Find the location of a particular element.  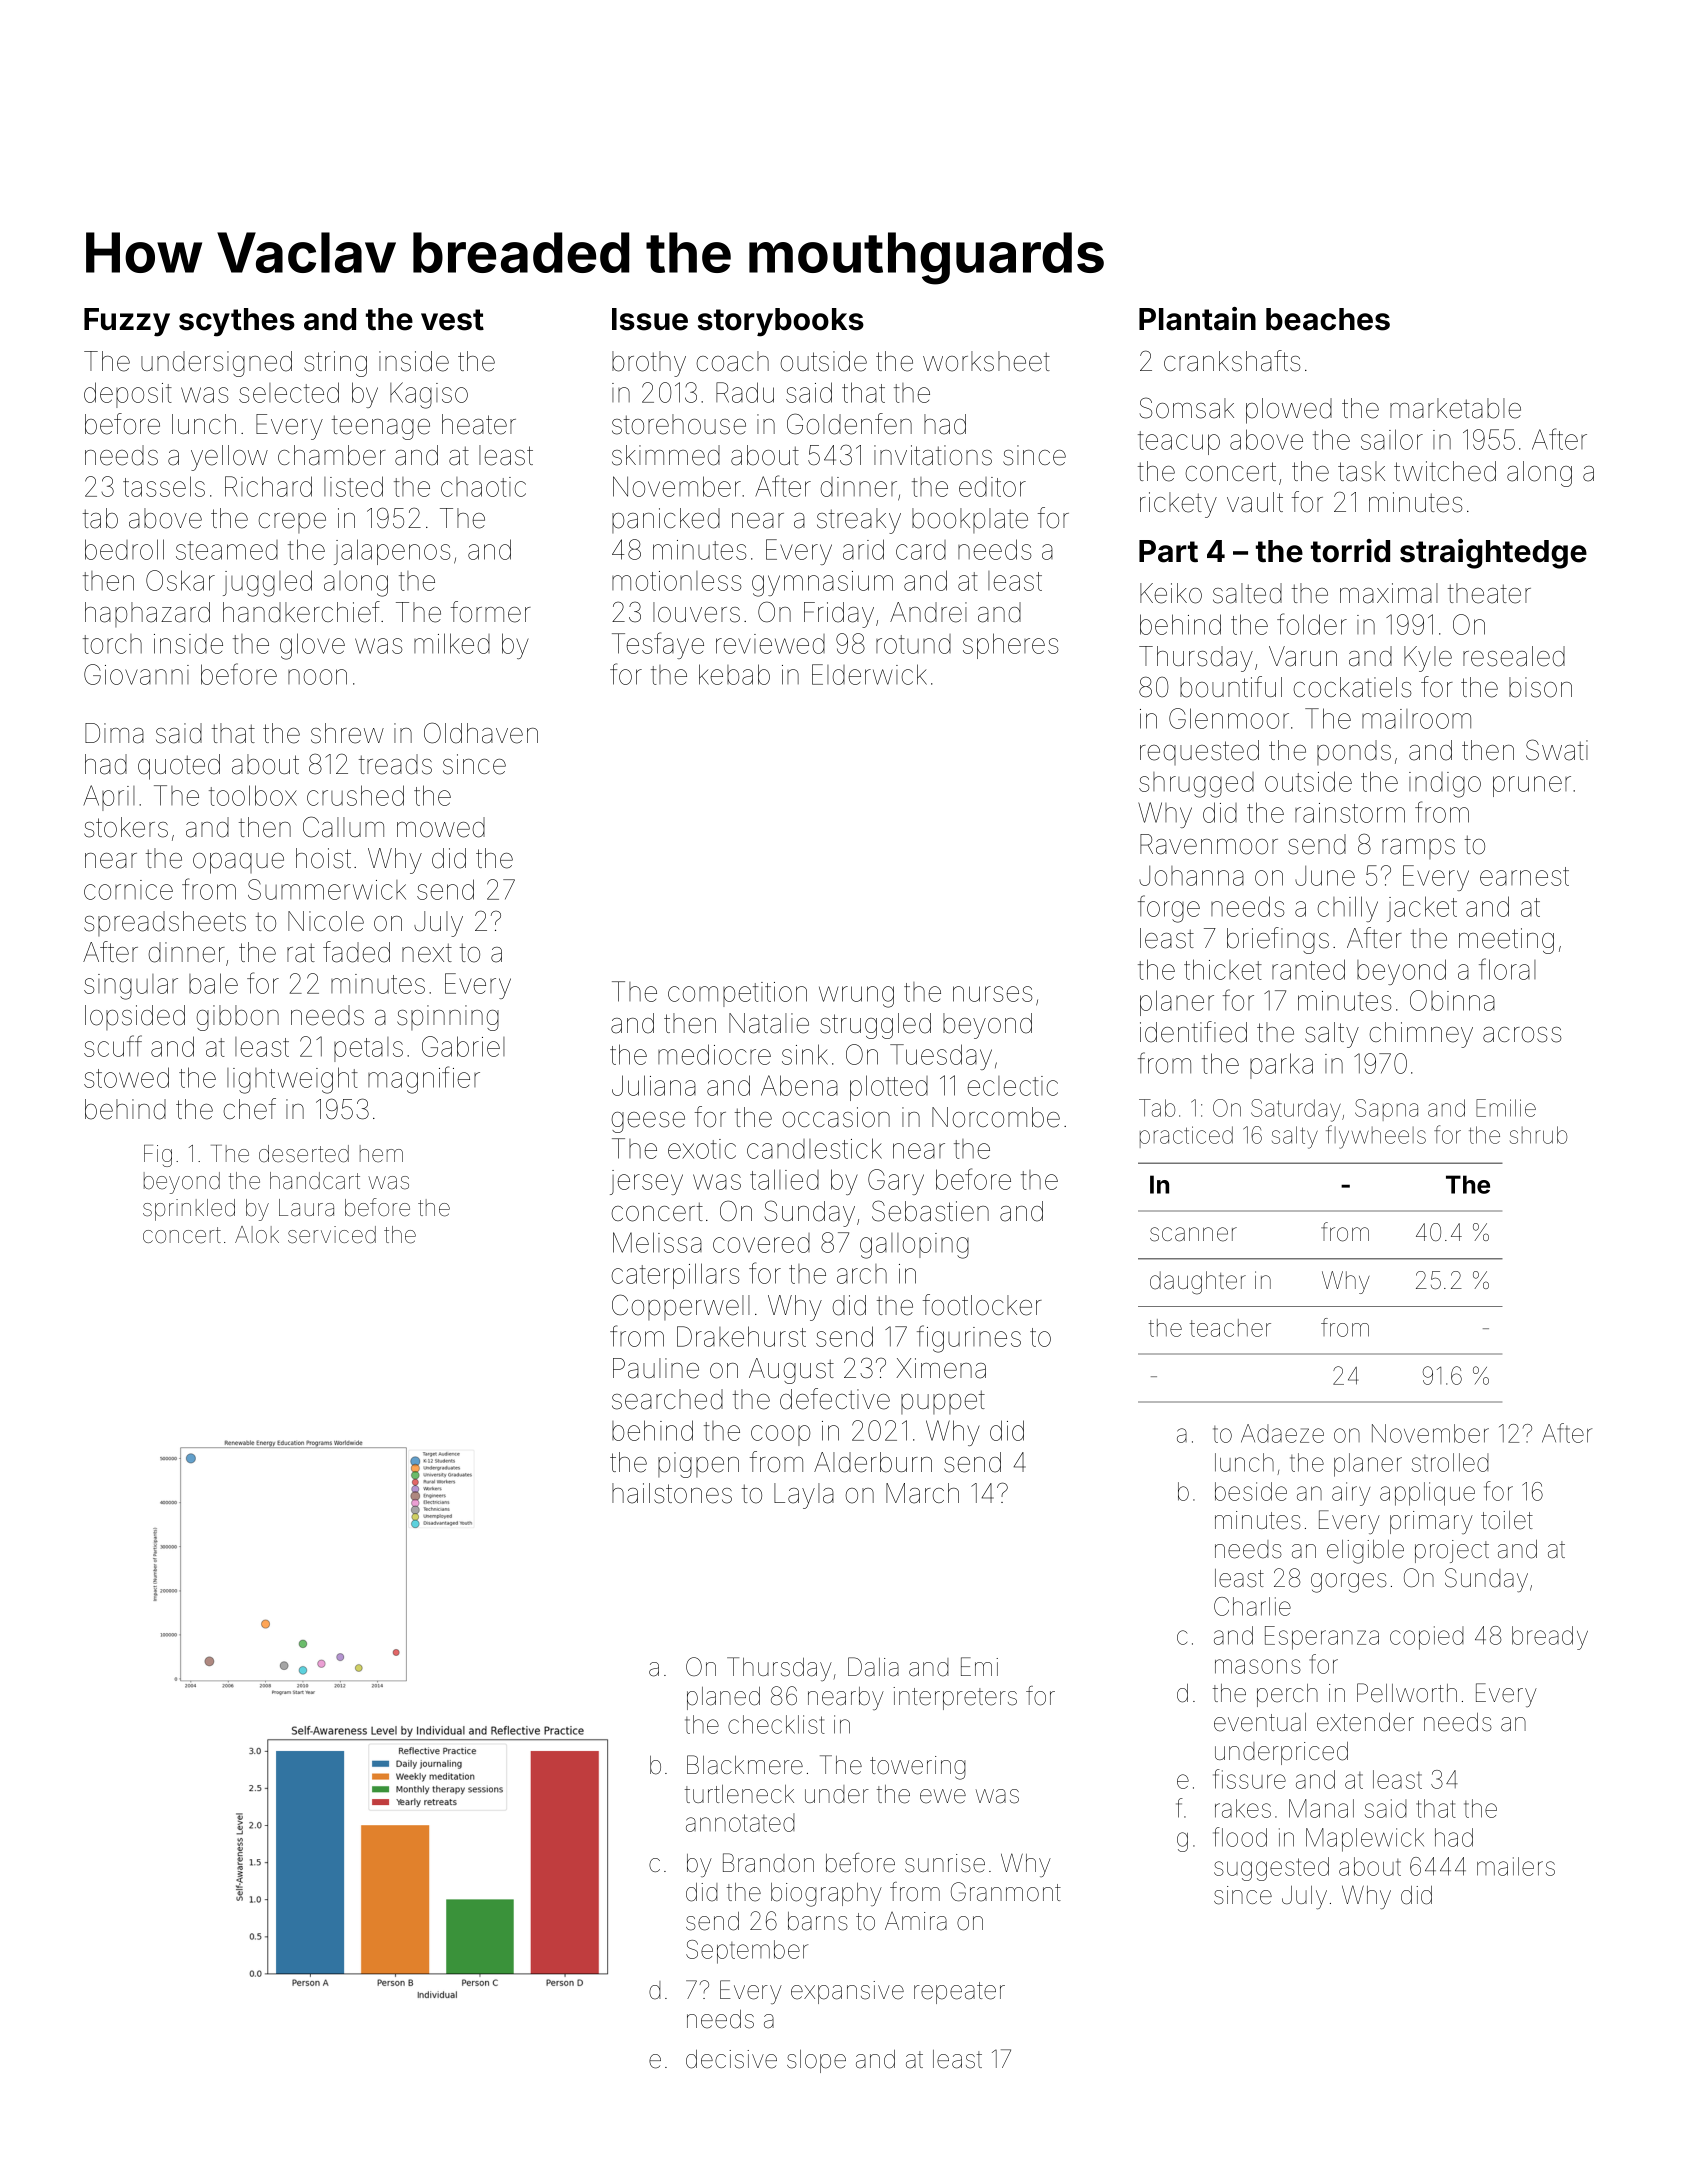

hailstones is located at coordinates (672, 1493).
